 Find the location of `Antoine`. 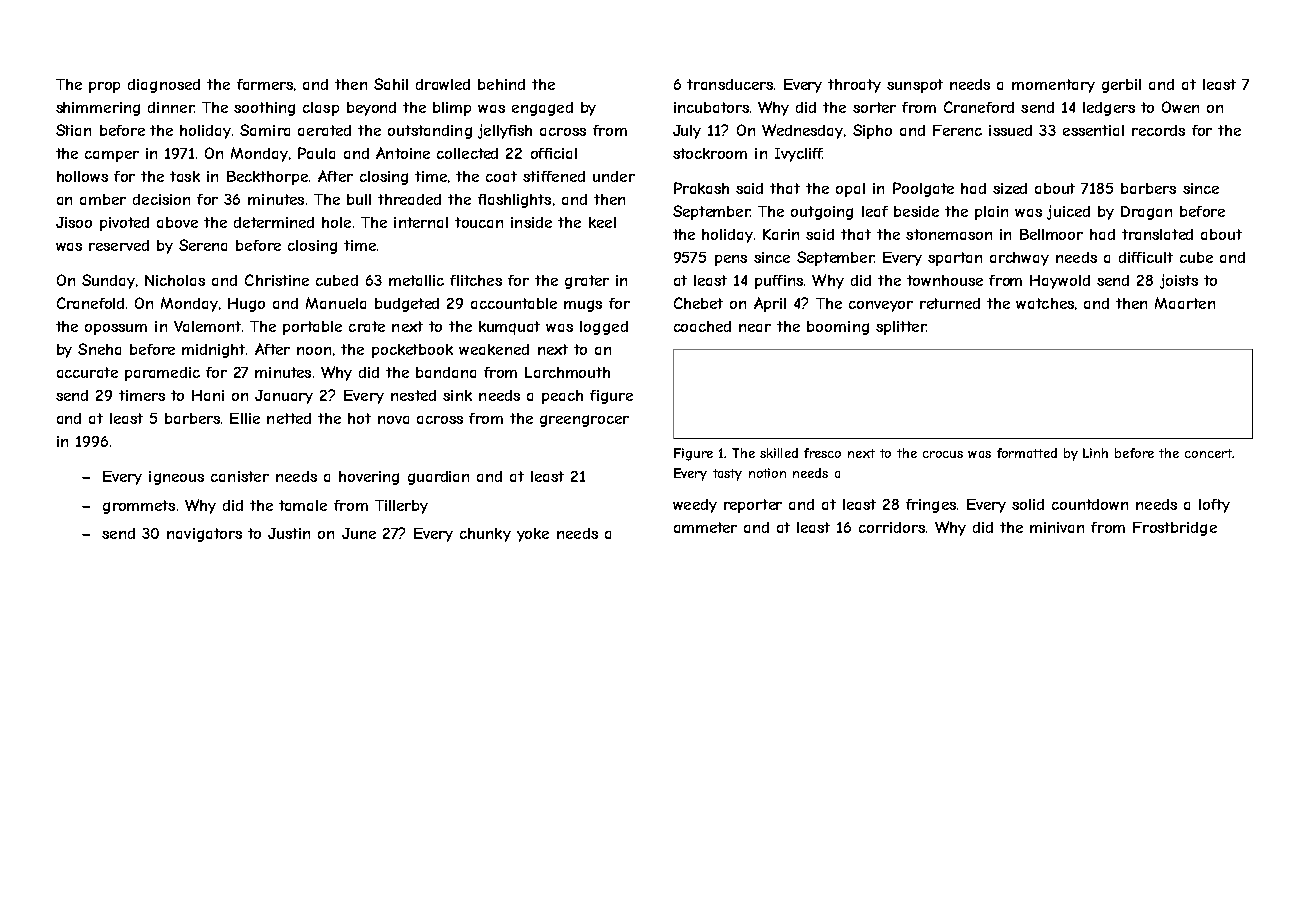

Antoine is located at coordinates (403, 153).
